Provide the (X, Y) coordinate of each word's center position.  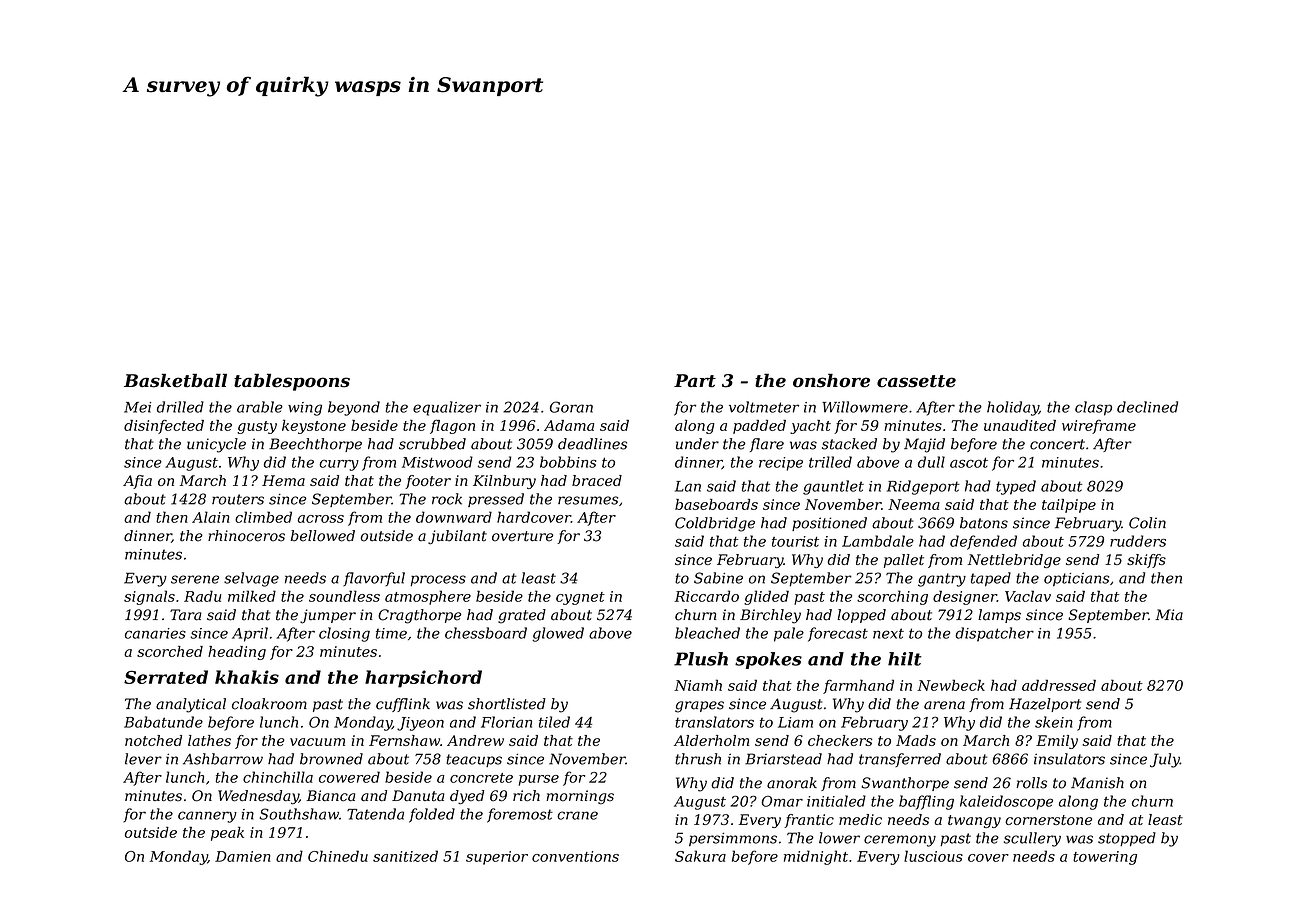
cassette (916, 381)
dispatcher (994, 634)
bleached (707, 633)
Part (695, 381)
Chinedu (338, 856)
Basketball (175, 380)
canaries (155, 633)
